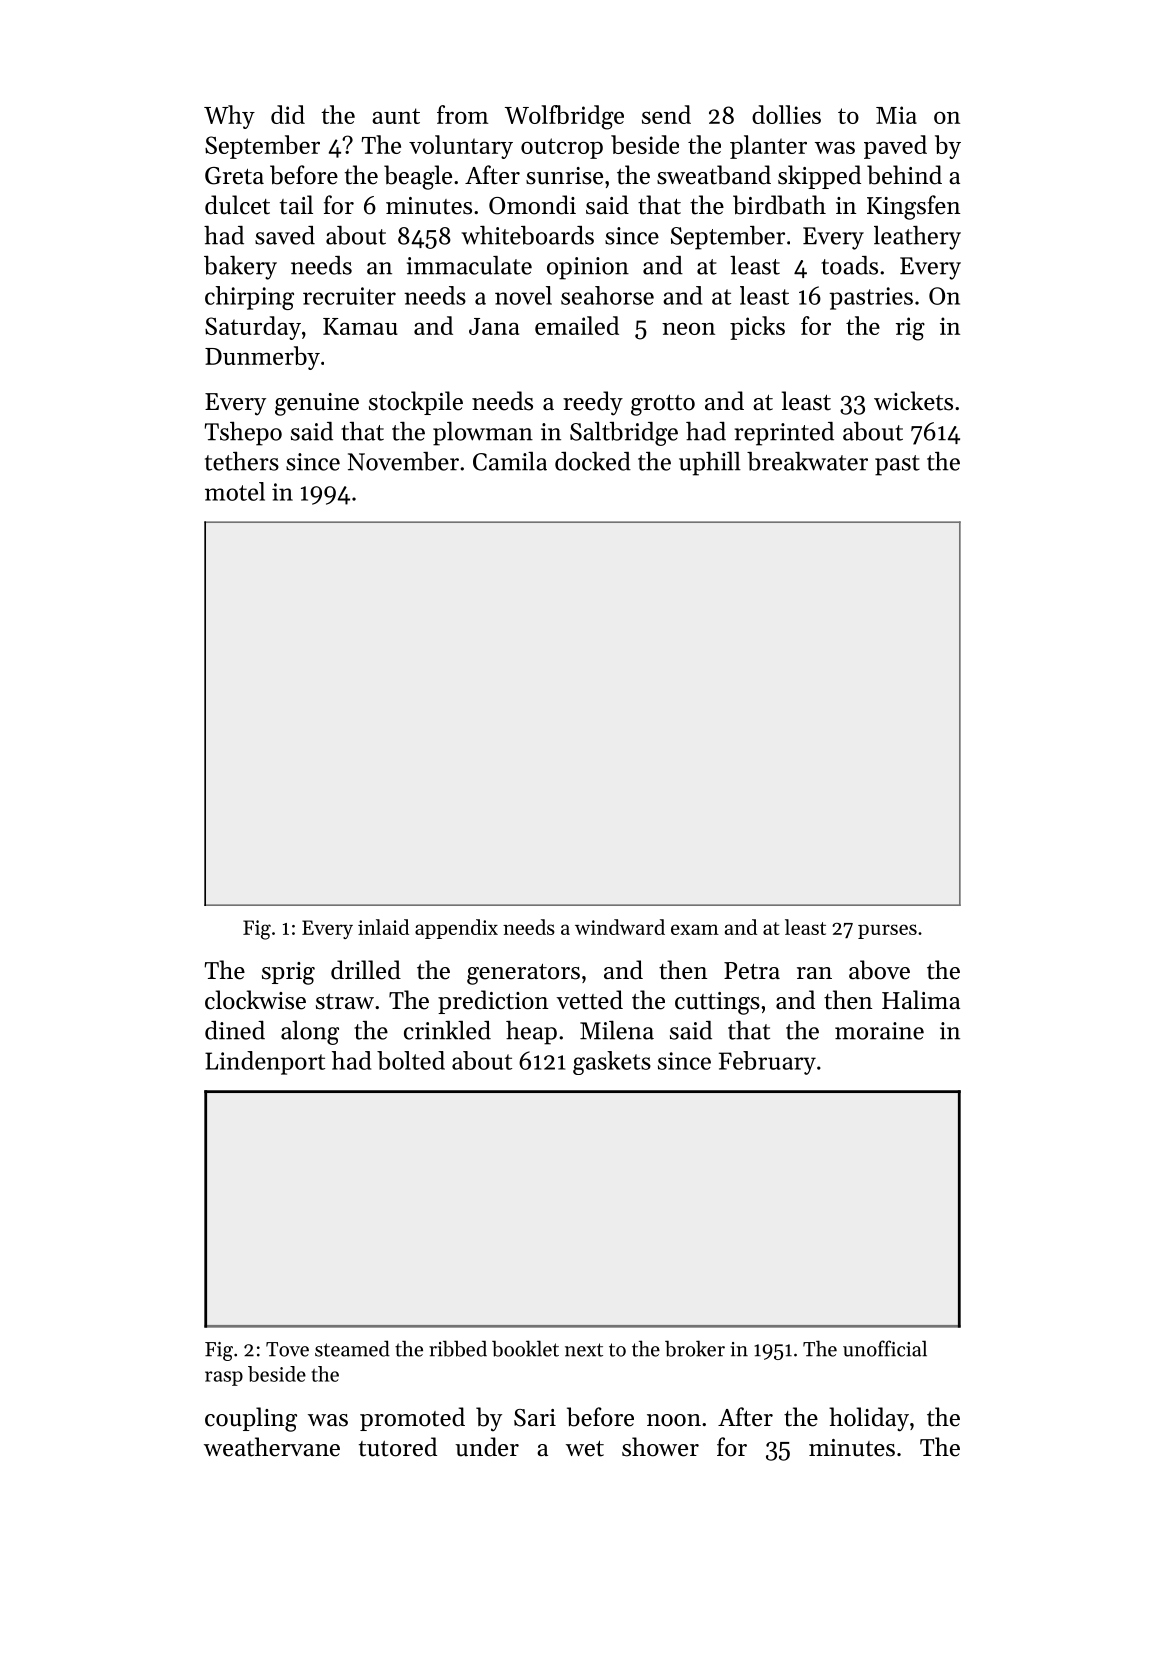 This screenshot has height=1654, width=1165. I want to click on rasp, so click(224, 1378).
